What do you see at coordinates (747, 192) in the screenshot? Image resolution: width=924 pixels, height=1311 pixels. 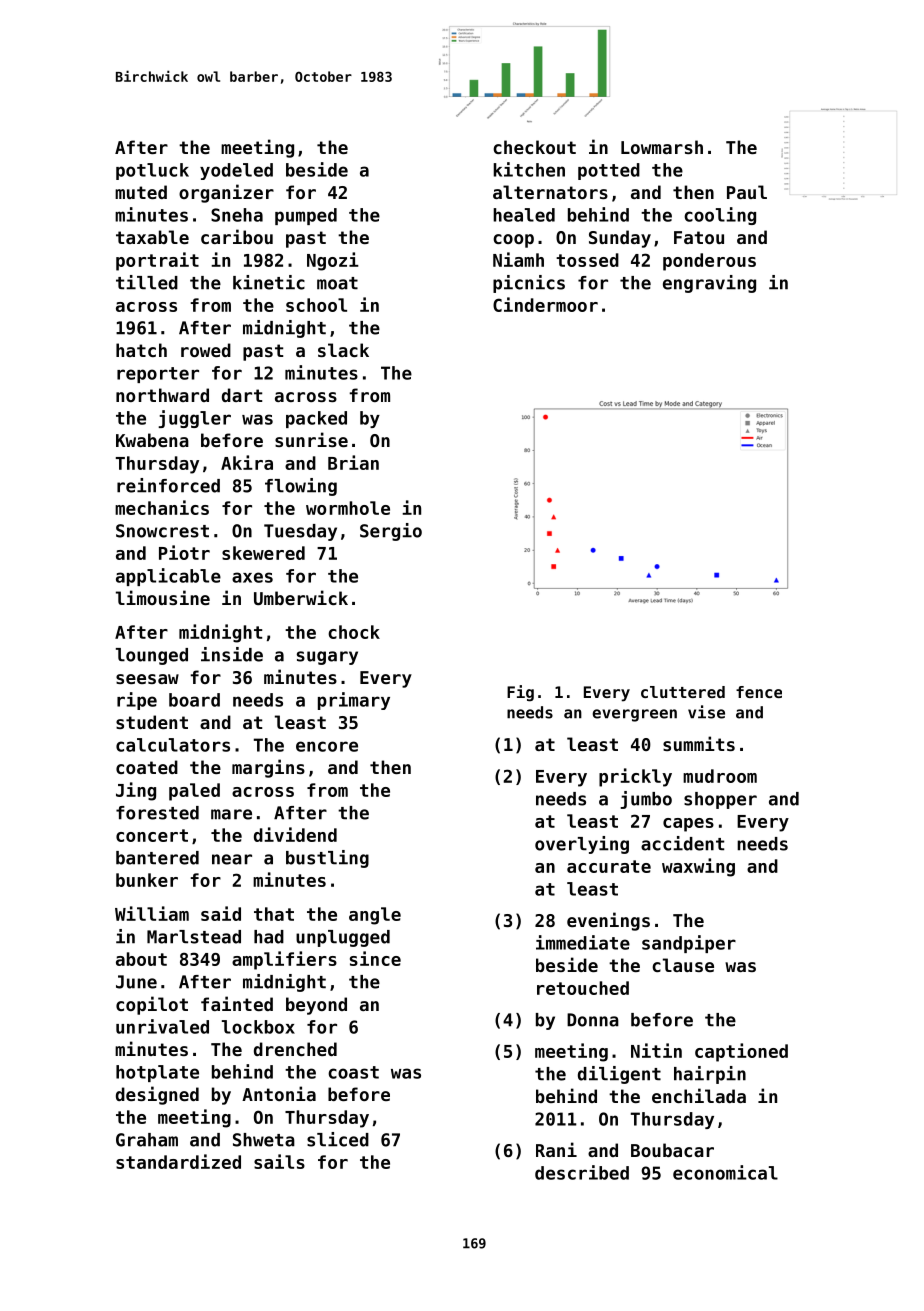 I see `Paul` at bounding box center [747, 192].
